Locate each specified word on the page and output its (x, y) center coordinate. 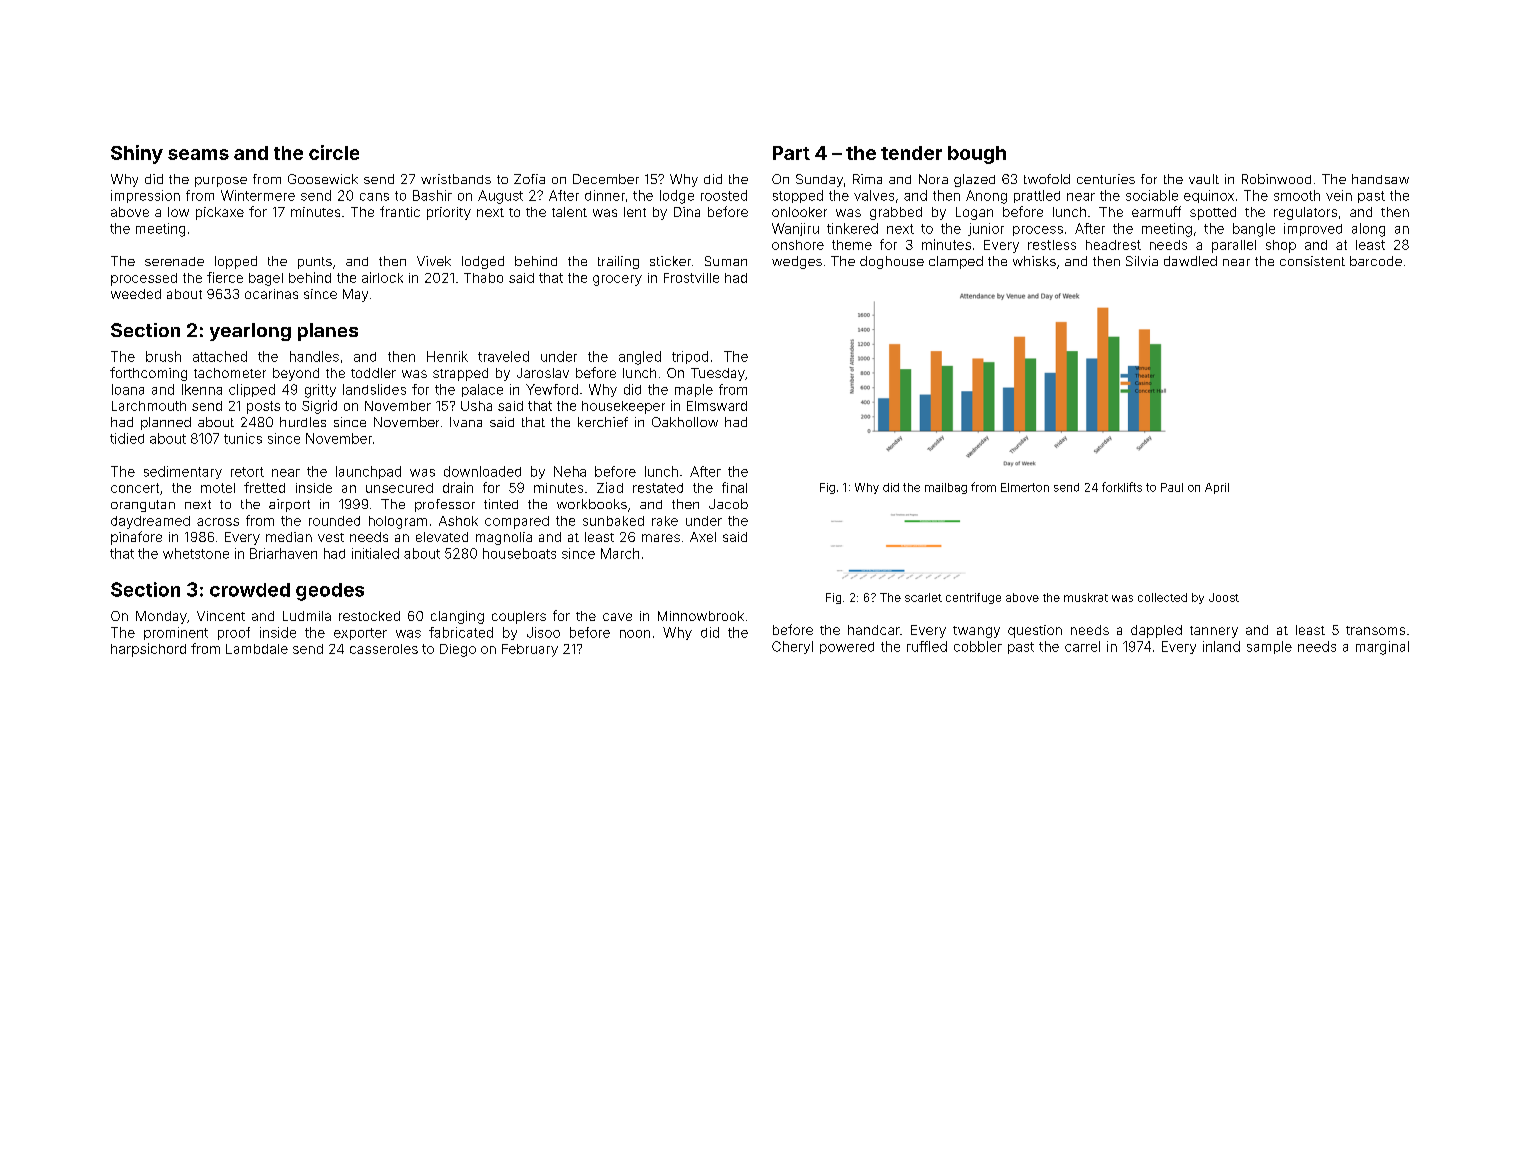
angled (640, 358)
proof (234, 633)
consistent (1312, 261)
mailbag (946, 488)
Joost (1224, 597)
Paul (1172, 487)
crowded (250, 590)
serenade (174, 261)
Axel (703, 537)
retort (247, 472)
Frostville (691, 278)
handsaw (1380, 179)
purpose (221, 182)
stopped (798, 196)
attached (220, 356)
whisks (1034, 261)
